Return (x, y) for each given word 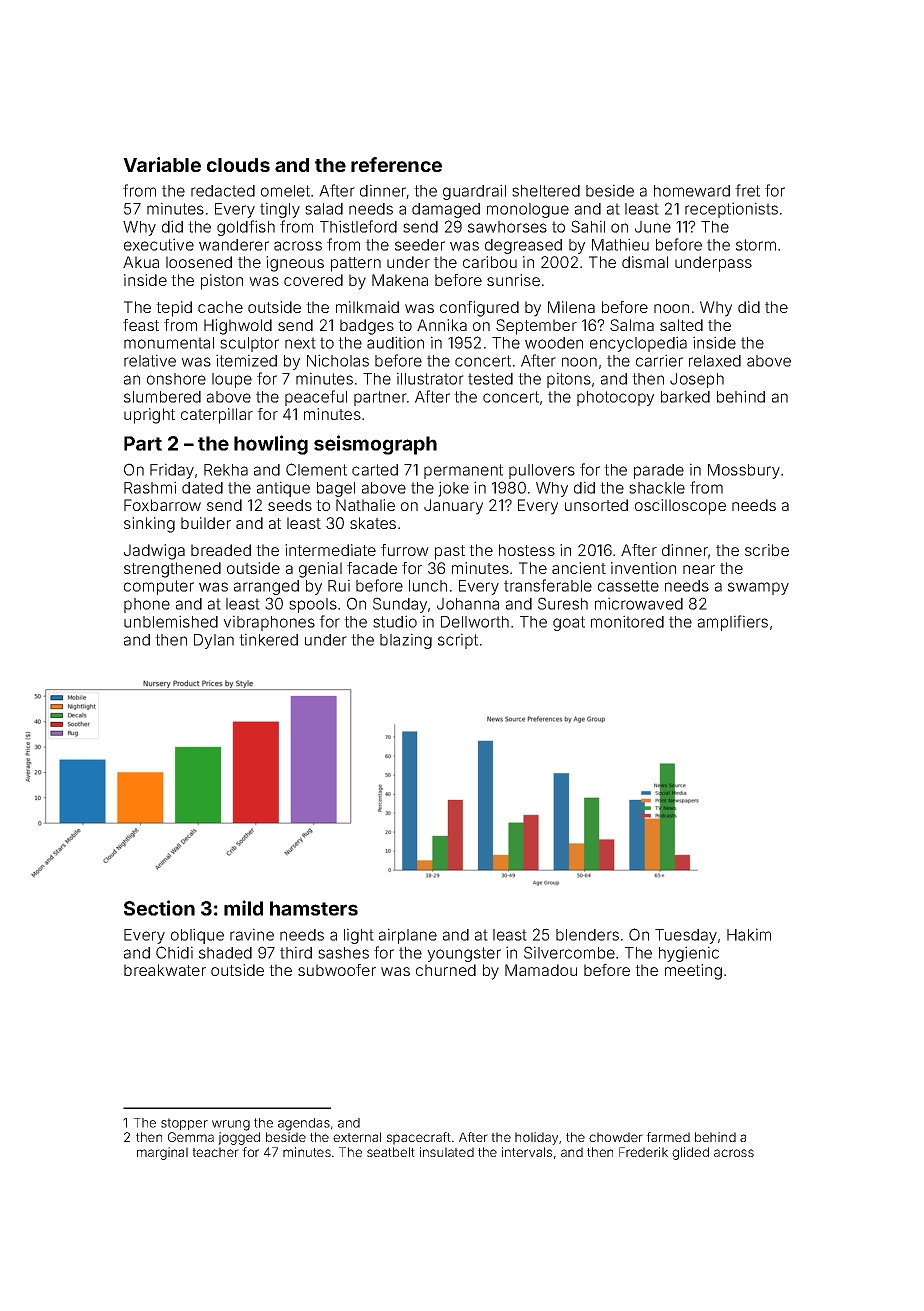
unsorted (596, 505)
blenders (587, 935)
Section (159, 908)
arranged (266, 587)
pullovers (542, 471)
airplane (408, 936)
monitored (627, 621)
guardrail (474, 192)
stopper (184, 1124)
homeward (692, 191)
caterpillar (217, 416)
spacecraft (419, 1138)
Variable (162, 164)
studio (395, 621)
